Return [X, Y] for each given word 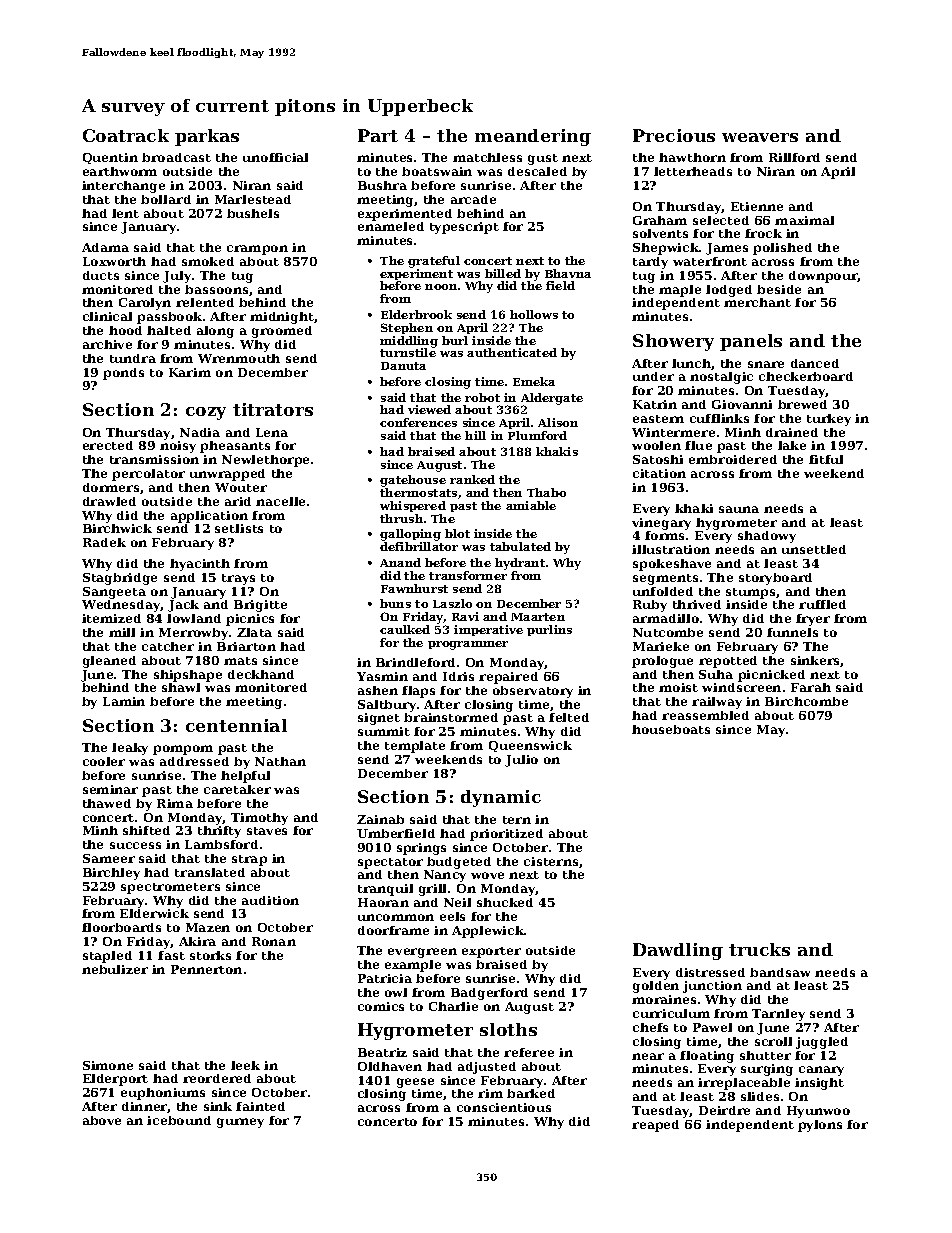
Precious [674, 135]
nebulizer [115, 969]
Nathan [280, 761]
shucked [505, 902]
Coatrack [126, 135]
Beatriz [382, 1052]
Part [378, 135]
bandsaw [780, 972]
